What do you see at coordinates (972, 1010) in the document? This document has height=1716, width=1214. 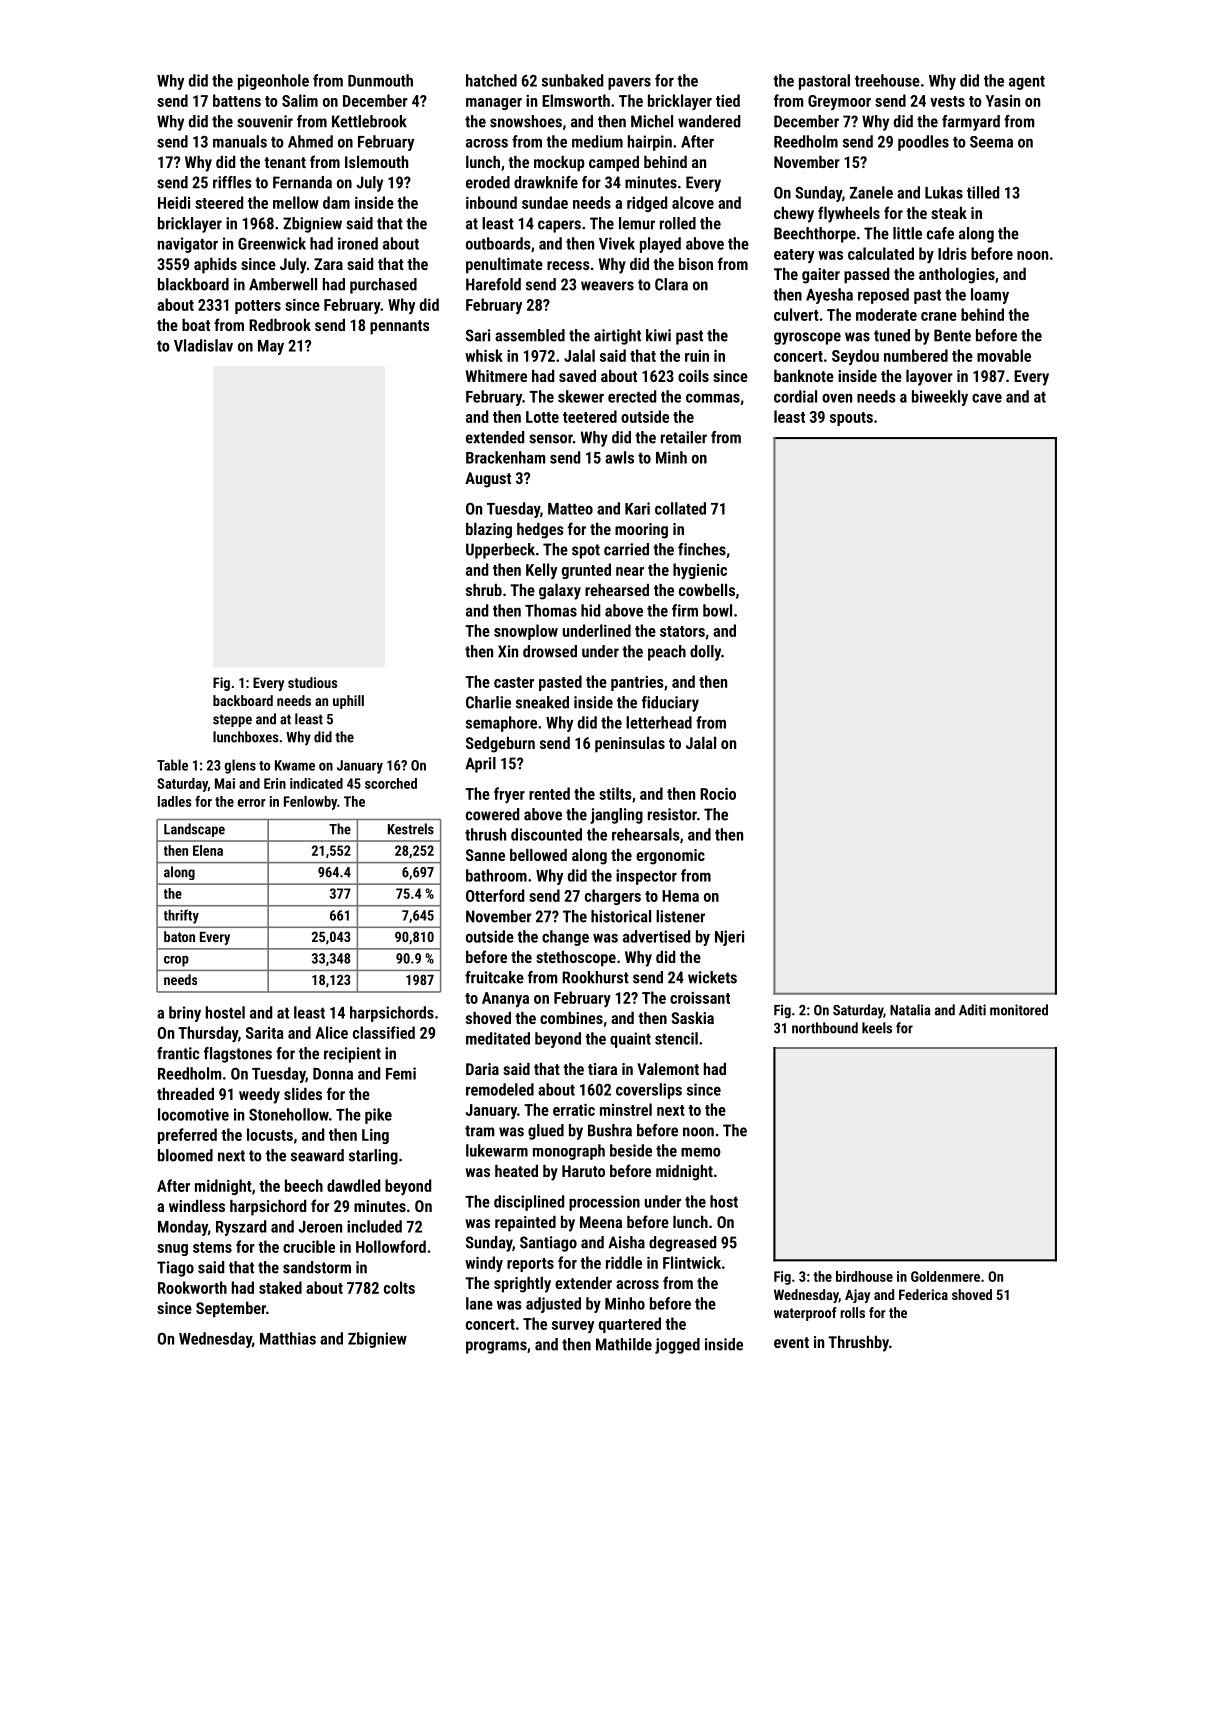 I see `Aditi` at bounding box center [972, 1010].
